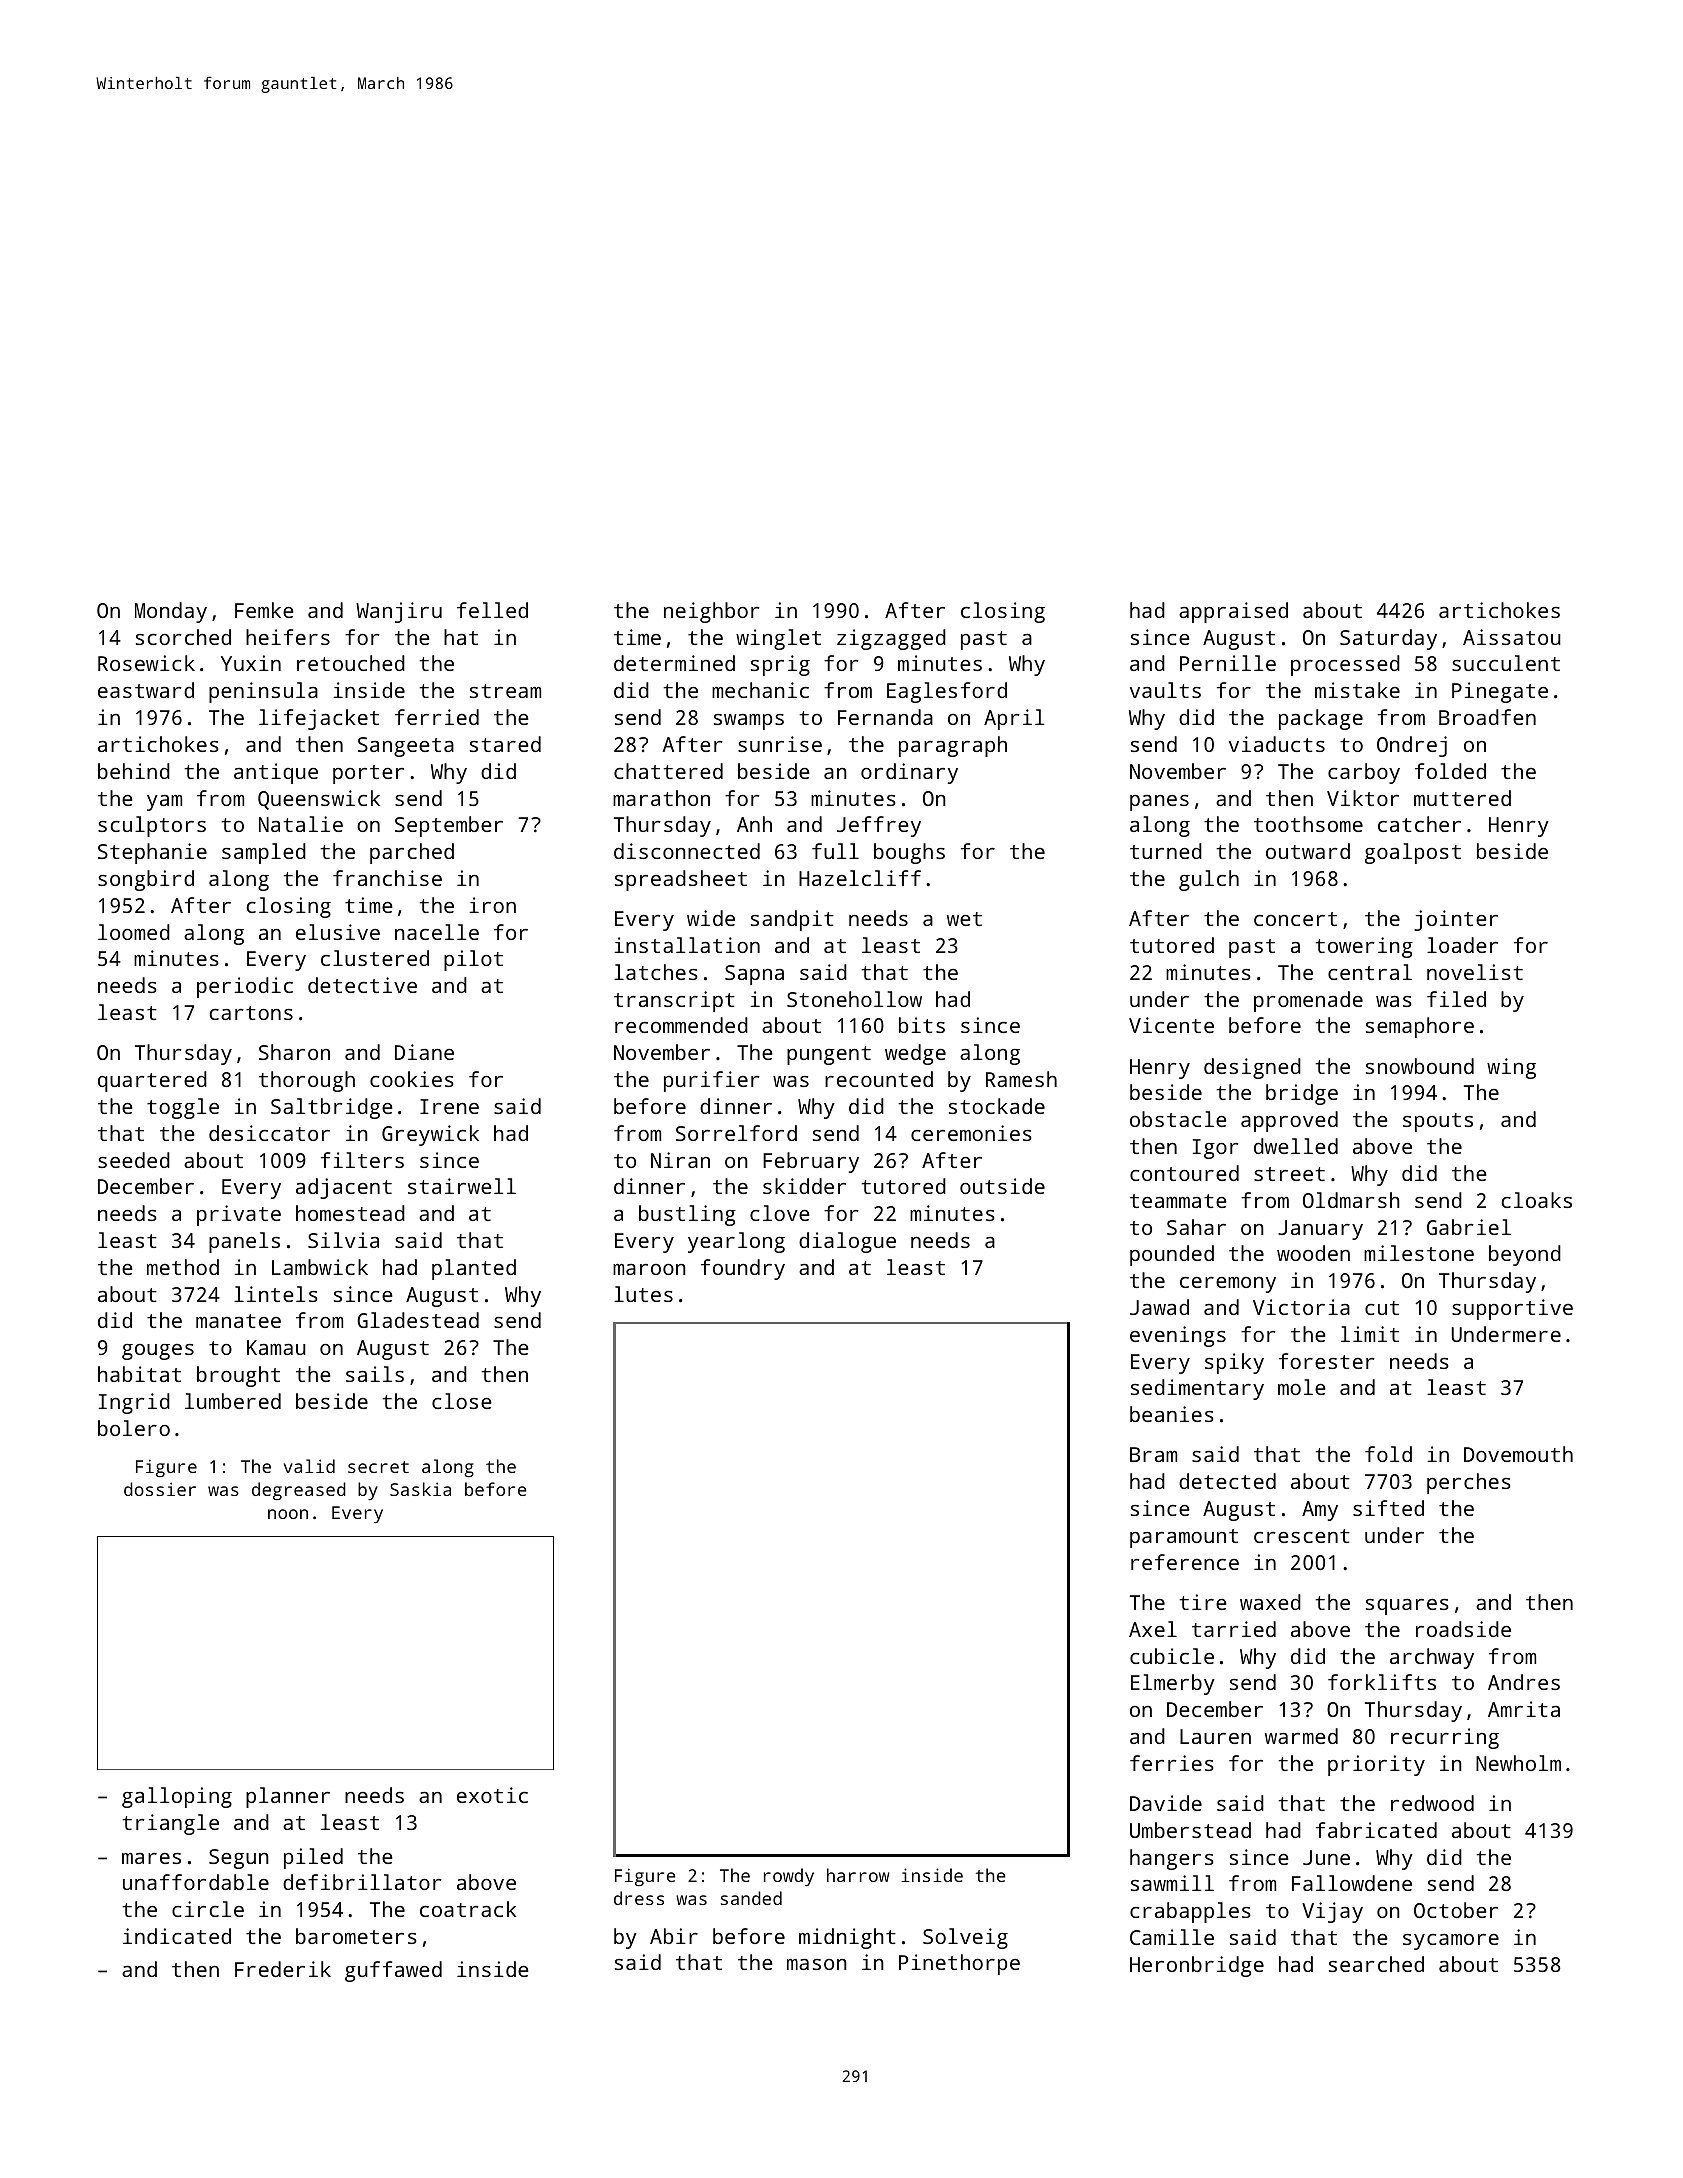 This image has height=2178, width=1683. Describe the element at coordinates (817, 1964) in the image. I see `mason` at that location.
